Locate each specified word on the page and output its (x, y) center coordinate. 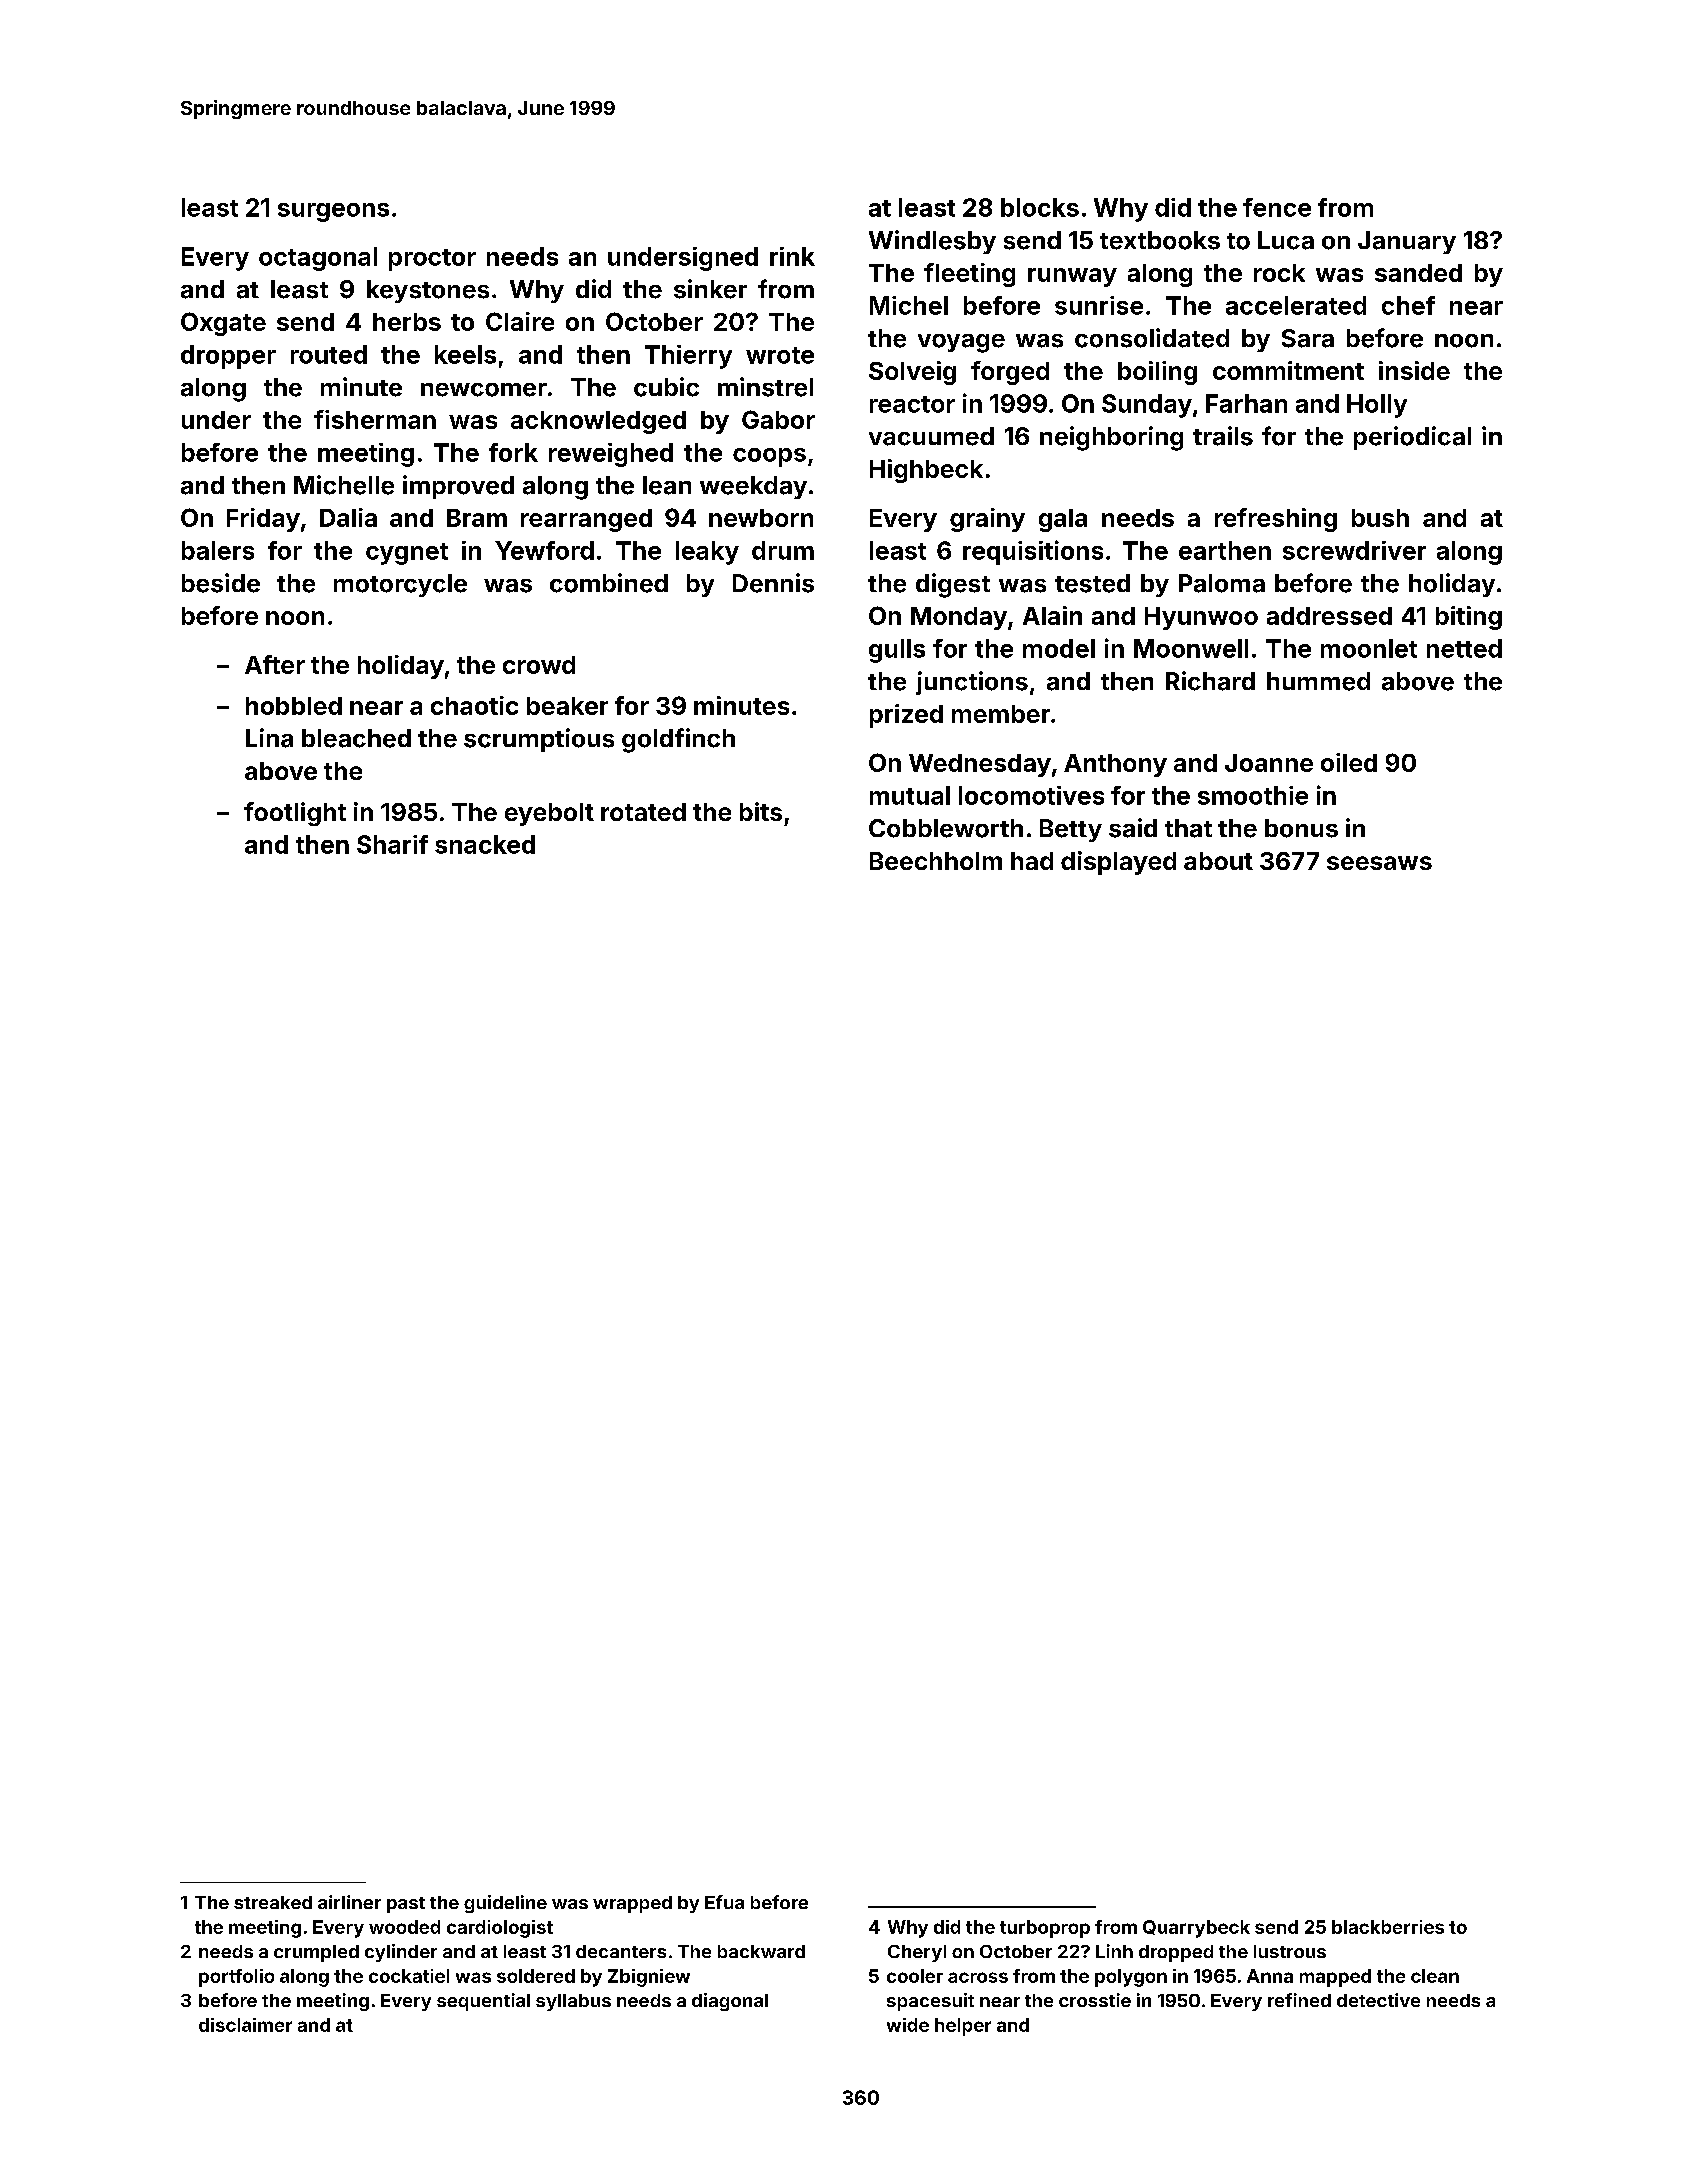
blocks (1040, 207)
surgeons (333, 212)
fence (1277, 207)
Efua (724, 1902)
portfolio (236, 1978)
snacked (485, 844)
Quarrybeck (1196, 1929)
